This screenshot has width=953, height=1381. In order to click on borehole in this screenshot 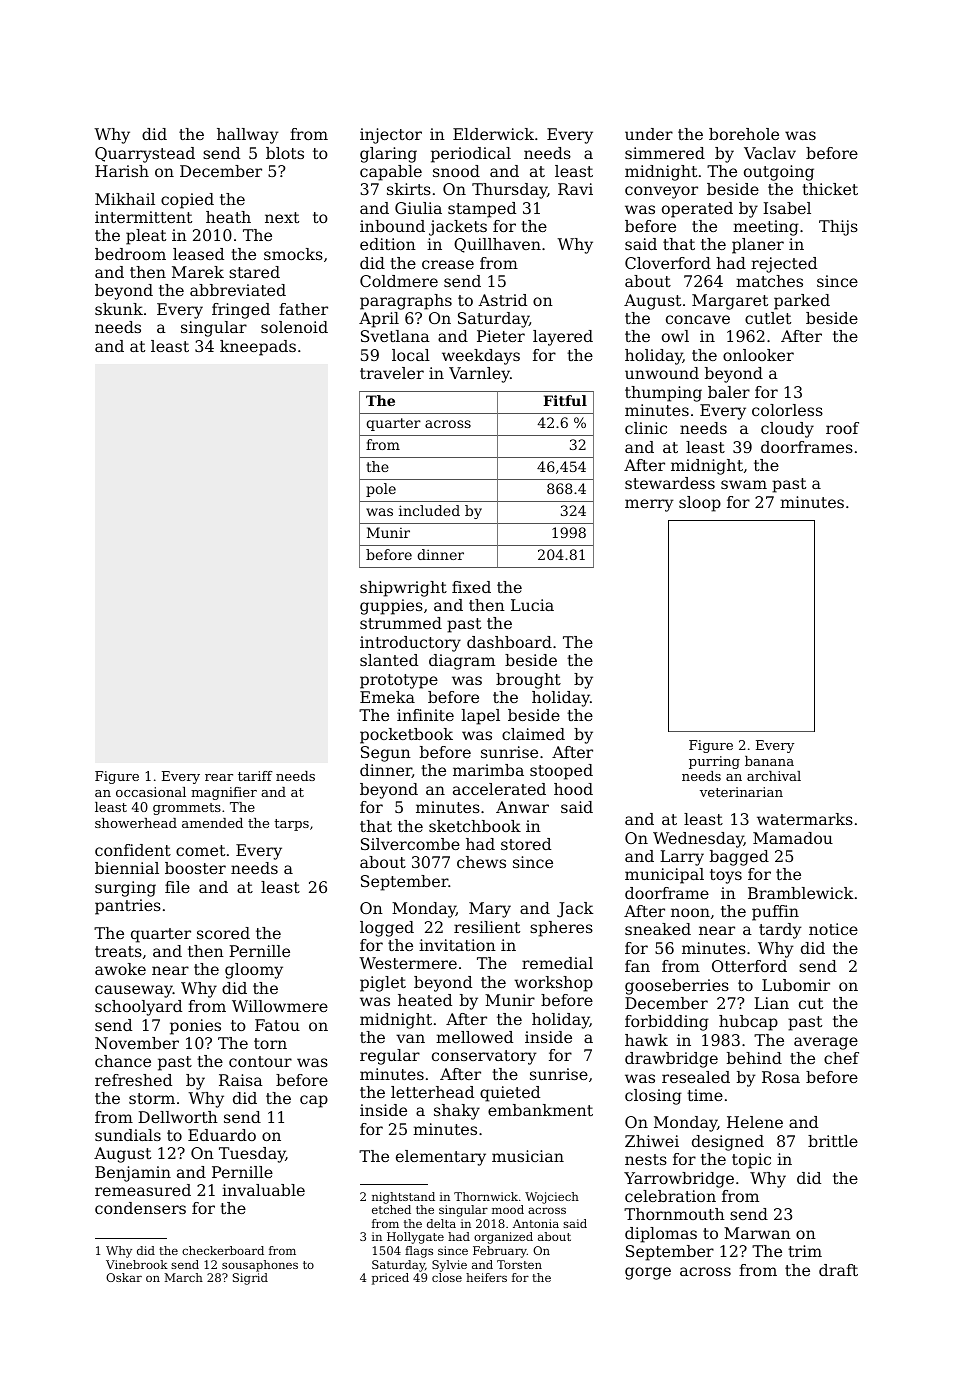, I will do `click(744, 134)`.
